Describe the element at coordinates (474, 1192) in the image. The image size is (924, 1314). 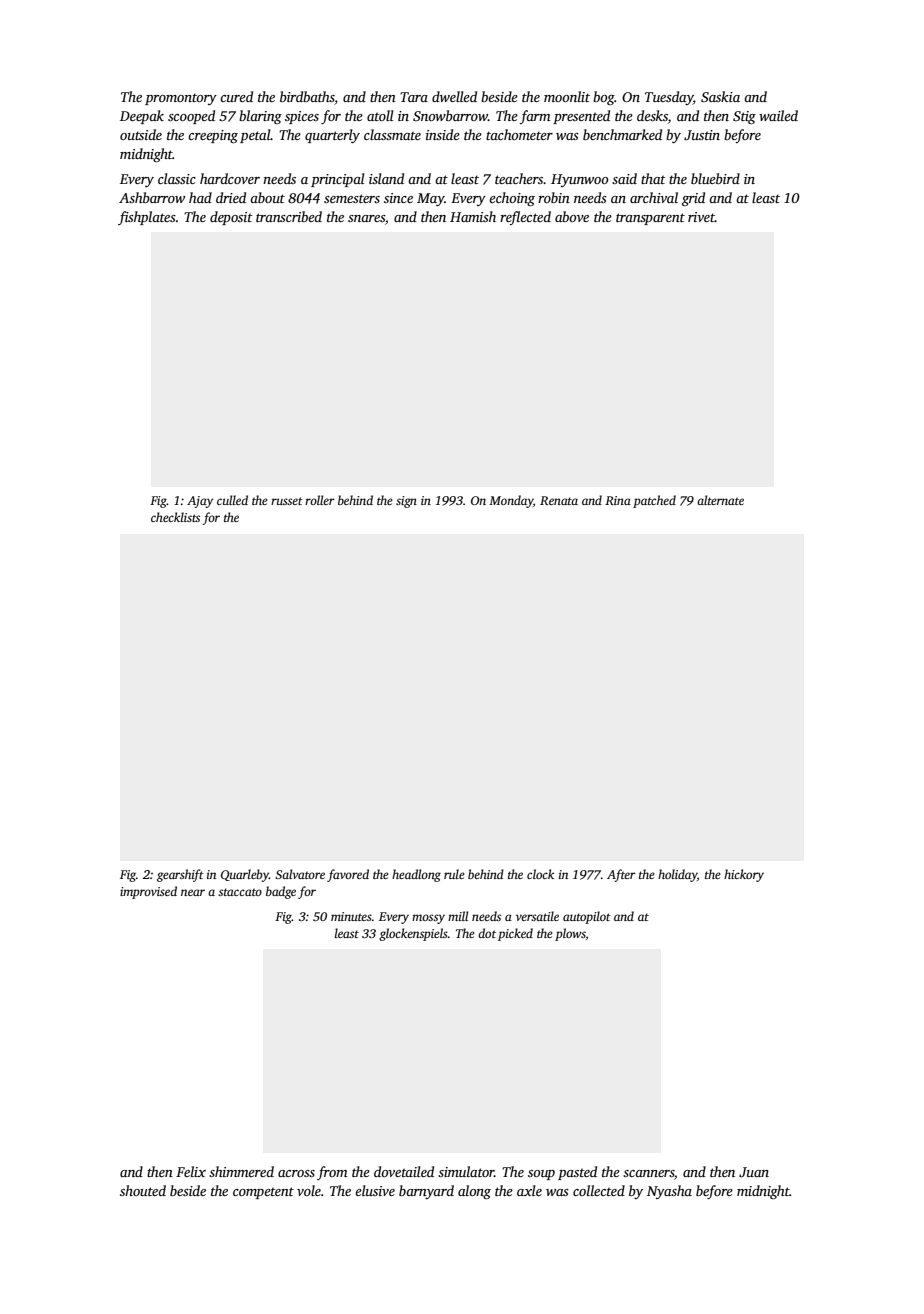
I see `along` at that location.
